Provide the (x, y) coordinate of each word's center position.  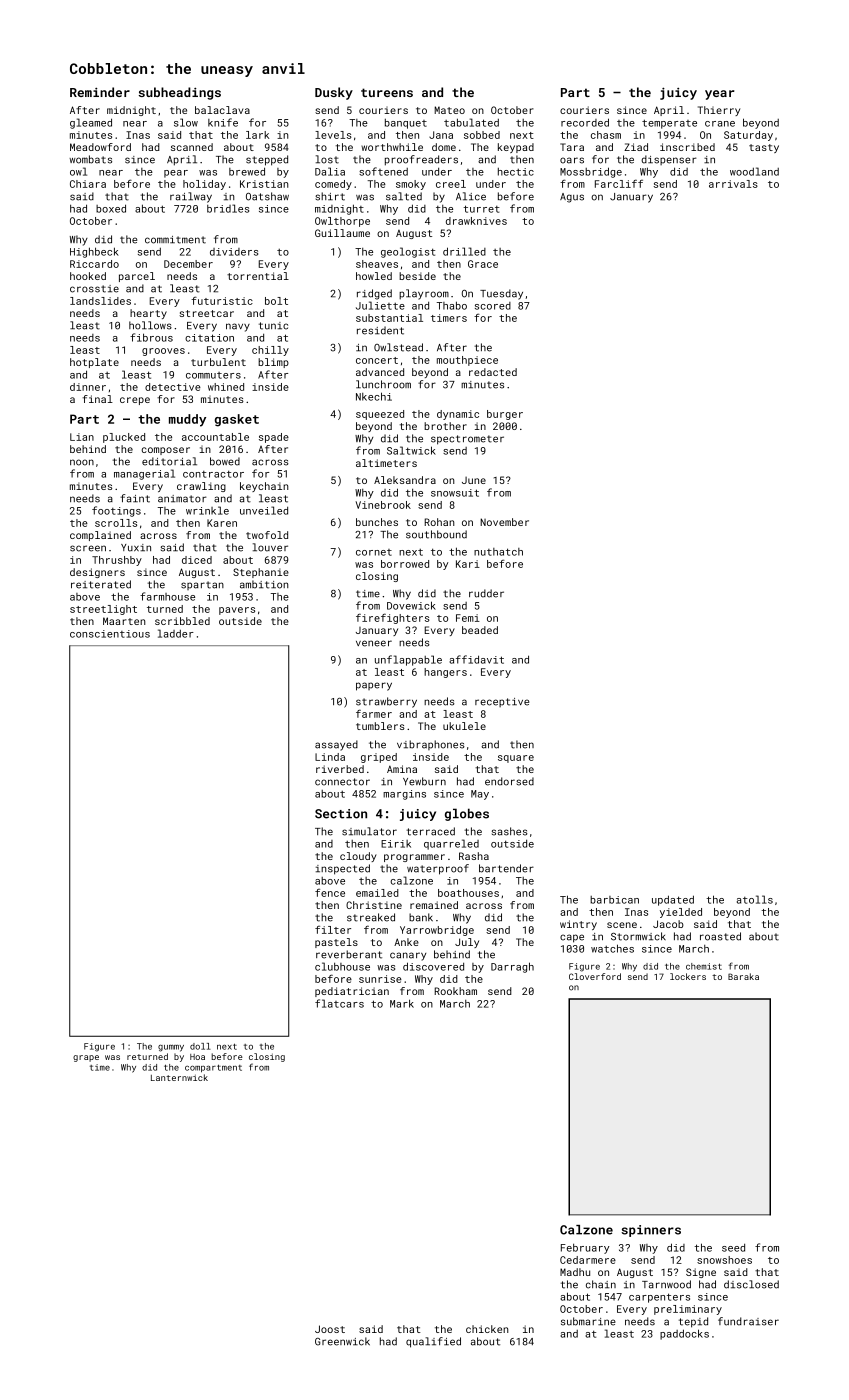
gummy (171, 1048)
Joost (330, 1329)
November (504, 522)
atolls (755, 899)
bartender (506, 868)
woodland (754, 171)
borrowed (405, 564)
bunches (377, 522)
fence (330, 893)
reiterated (101, 584)
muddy (187, 420)
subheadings (180, 93)
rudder (486, 593)
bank (421, 917)
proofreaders (421, 160)
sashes (510, 831)
